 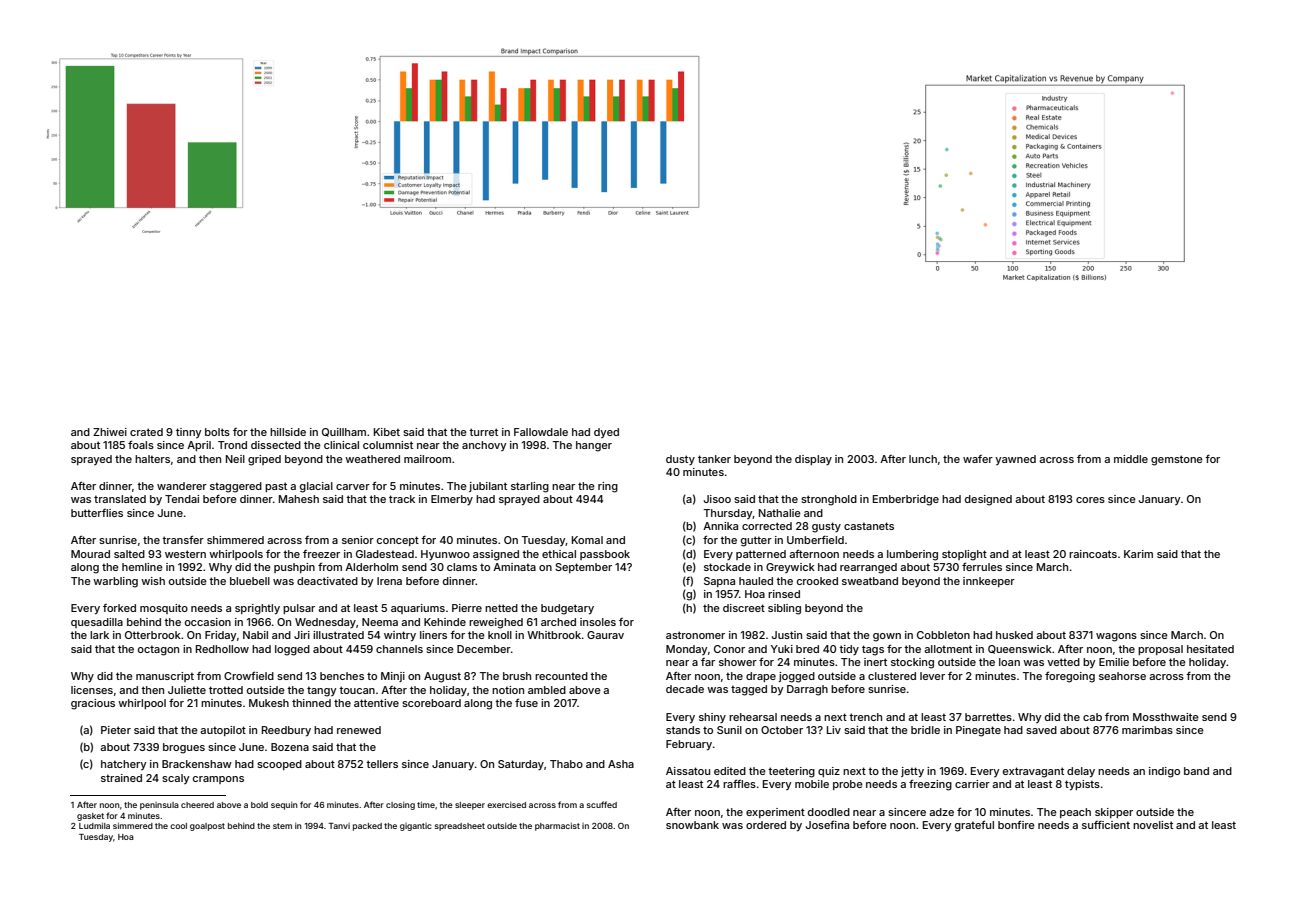 I want to click on passbook, so click(x=605, y=555).
